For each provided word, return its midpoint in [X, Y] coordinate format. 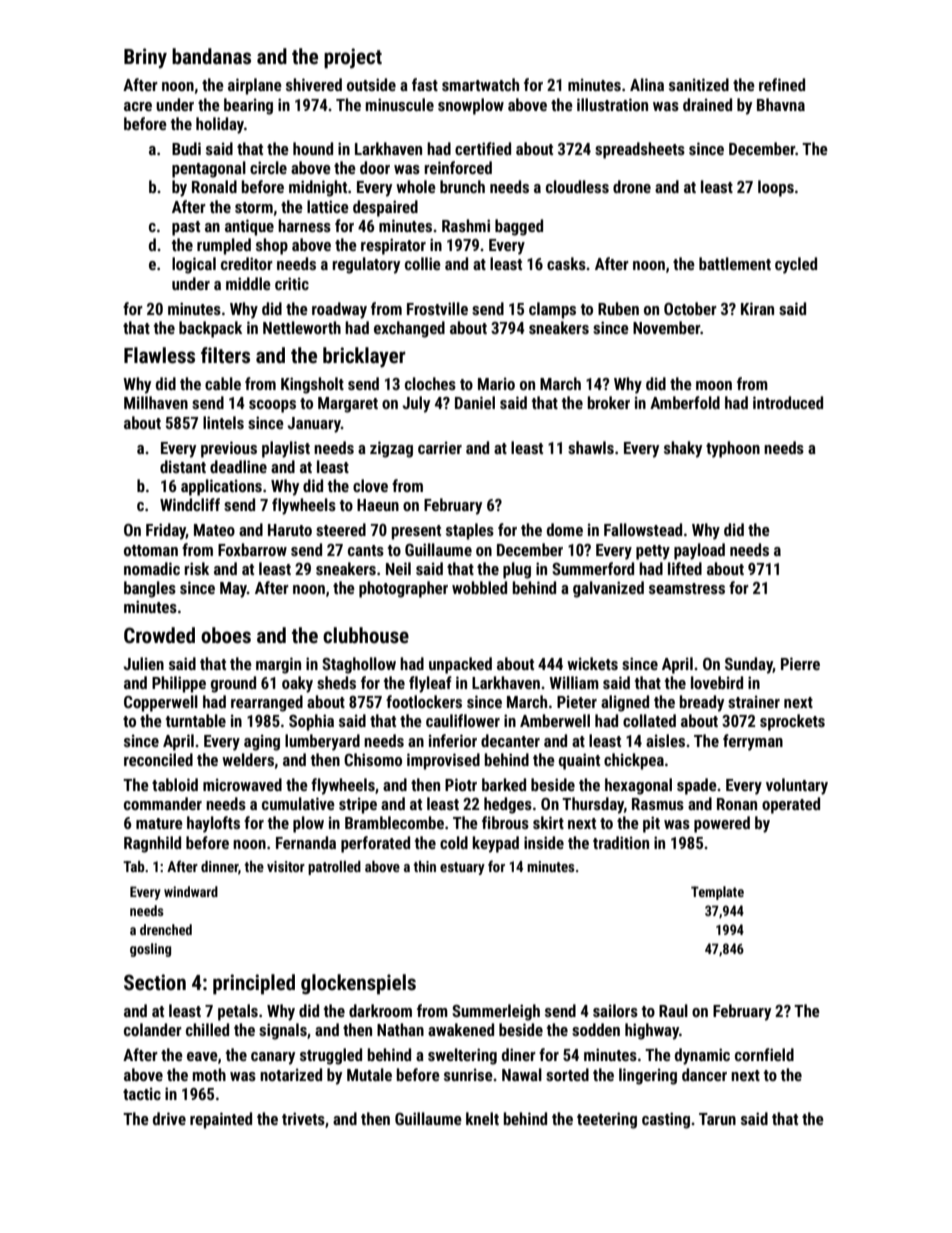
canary [273, 1058]
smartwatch [480, 84]
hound [313, 148]
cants [366, 550]
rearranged [267, 703]
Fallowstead [643, 529]
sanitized [699, 84]
